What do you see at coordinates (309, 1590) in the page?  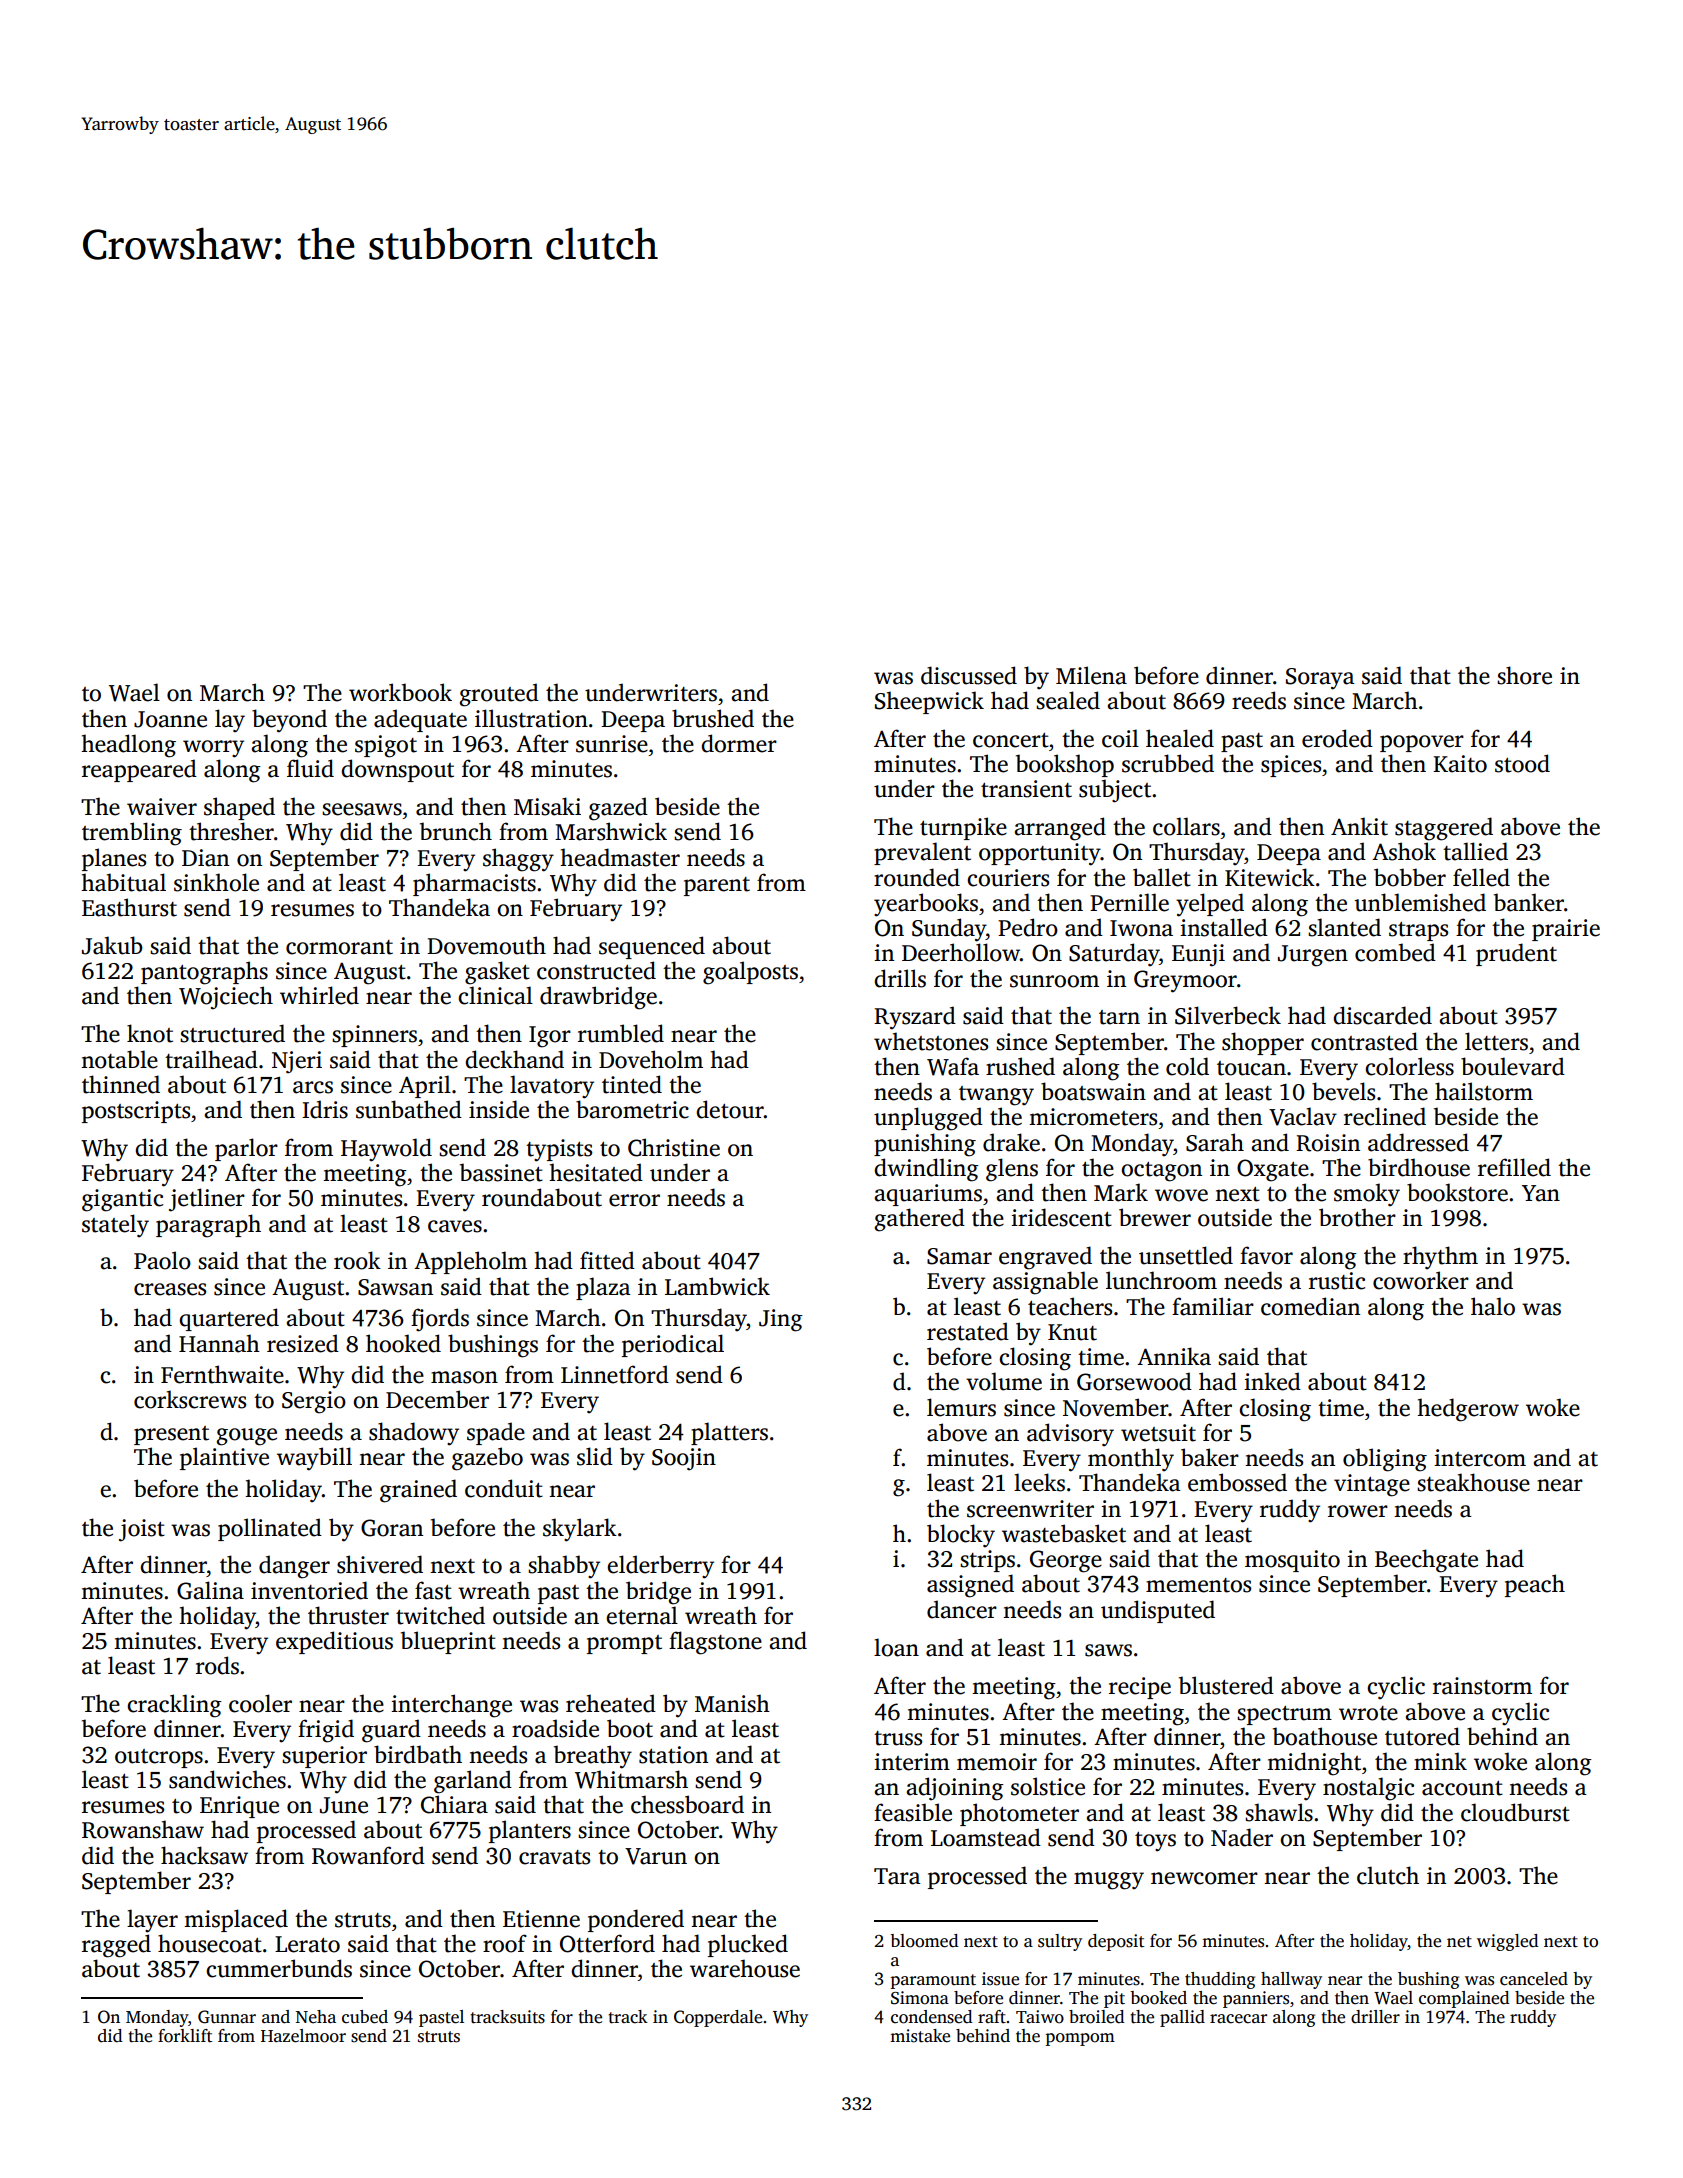 I see `inventoried` at bounding box center [309, 1590].
